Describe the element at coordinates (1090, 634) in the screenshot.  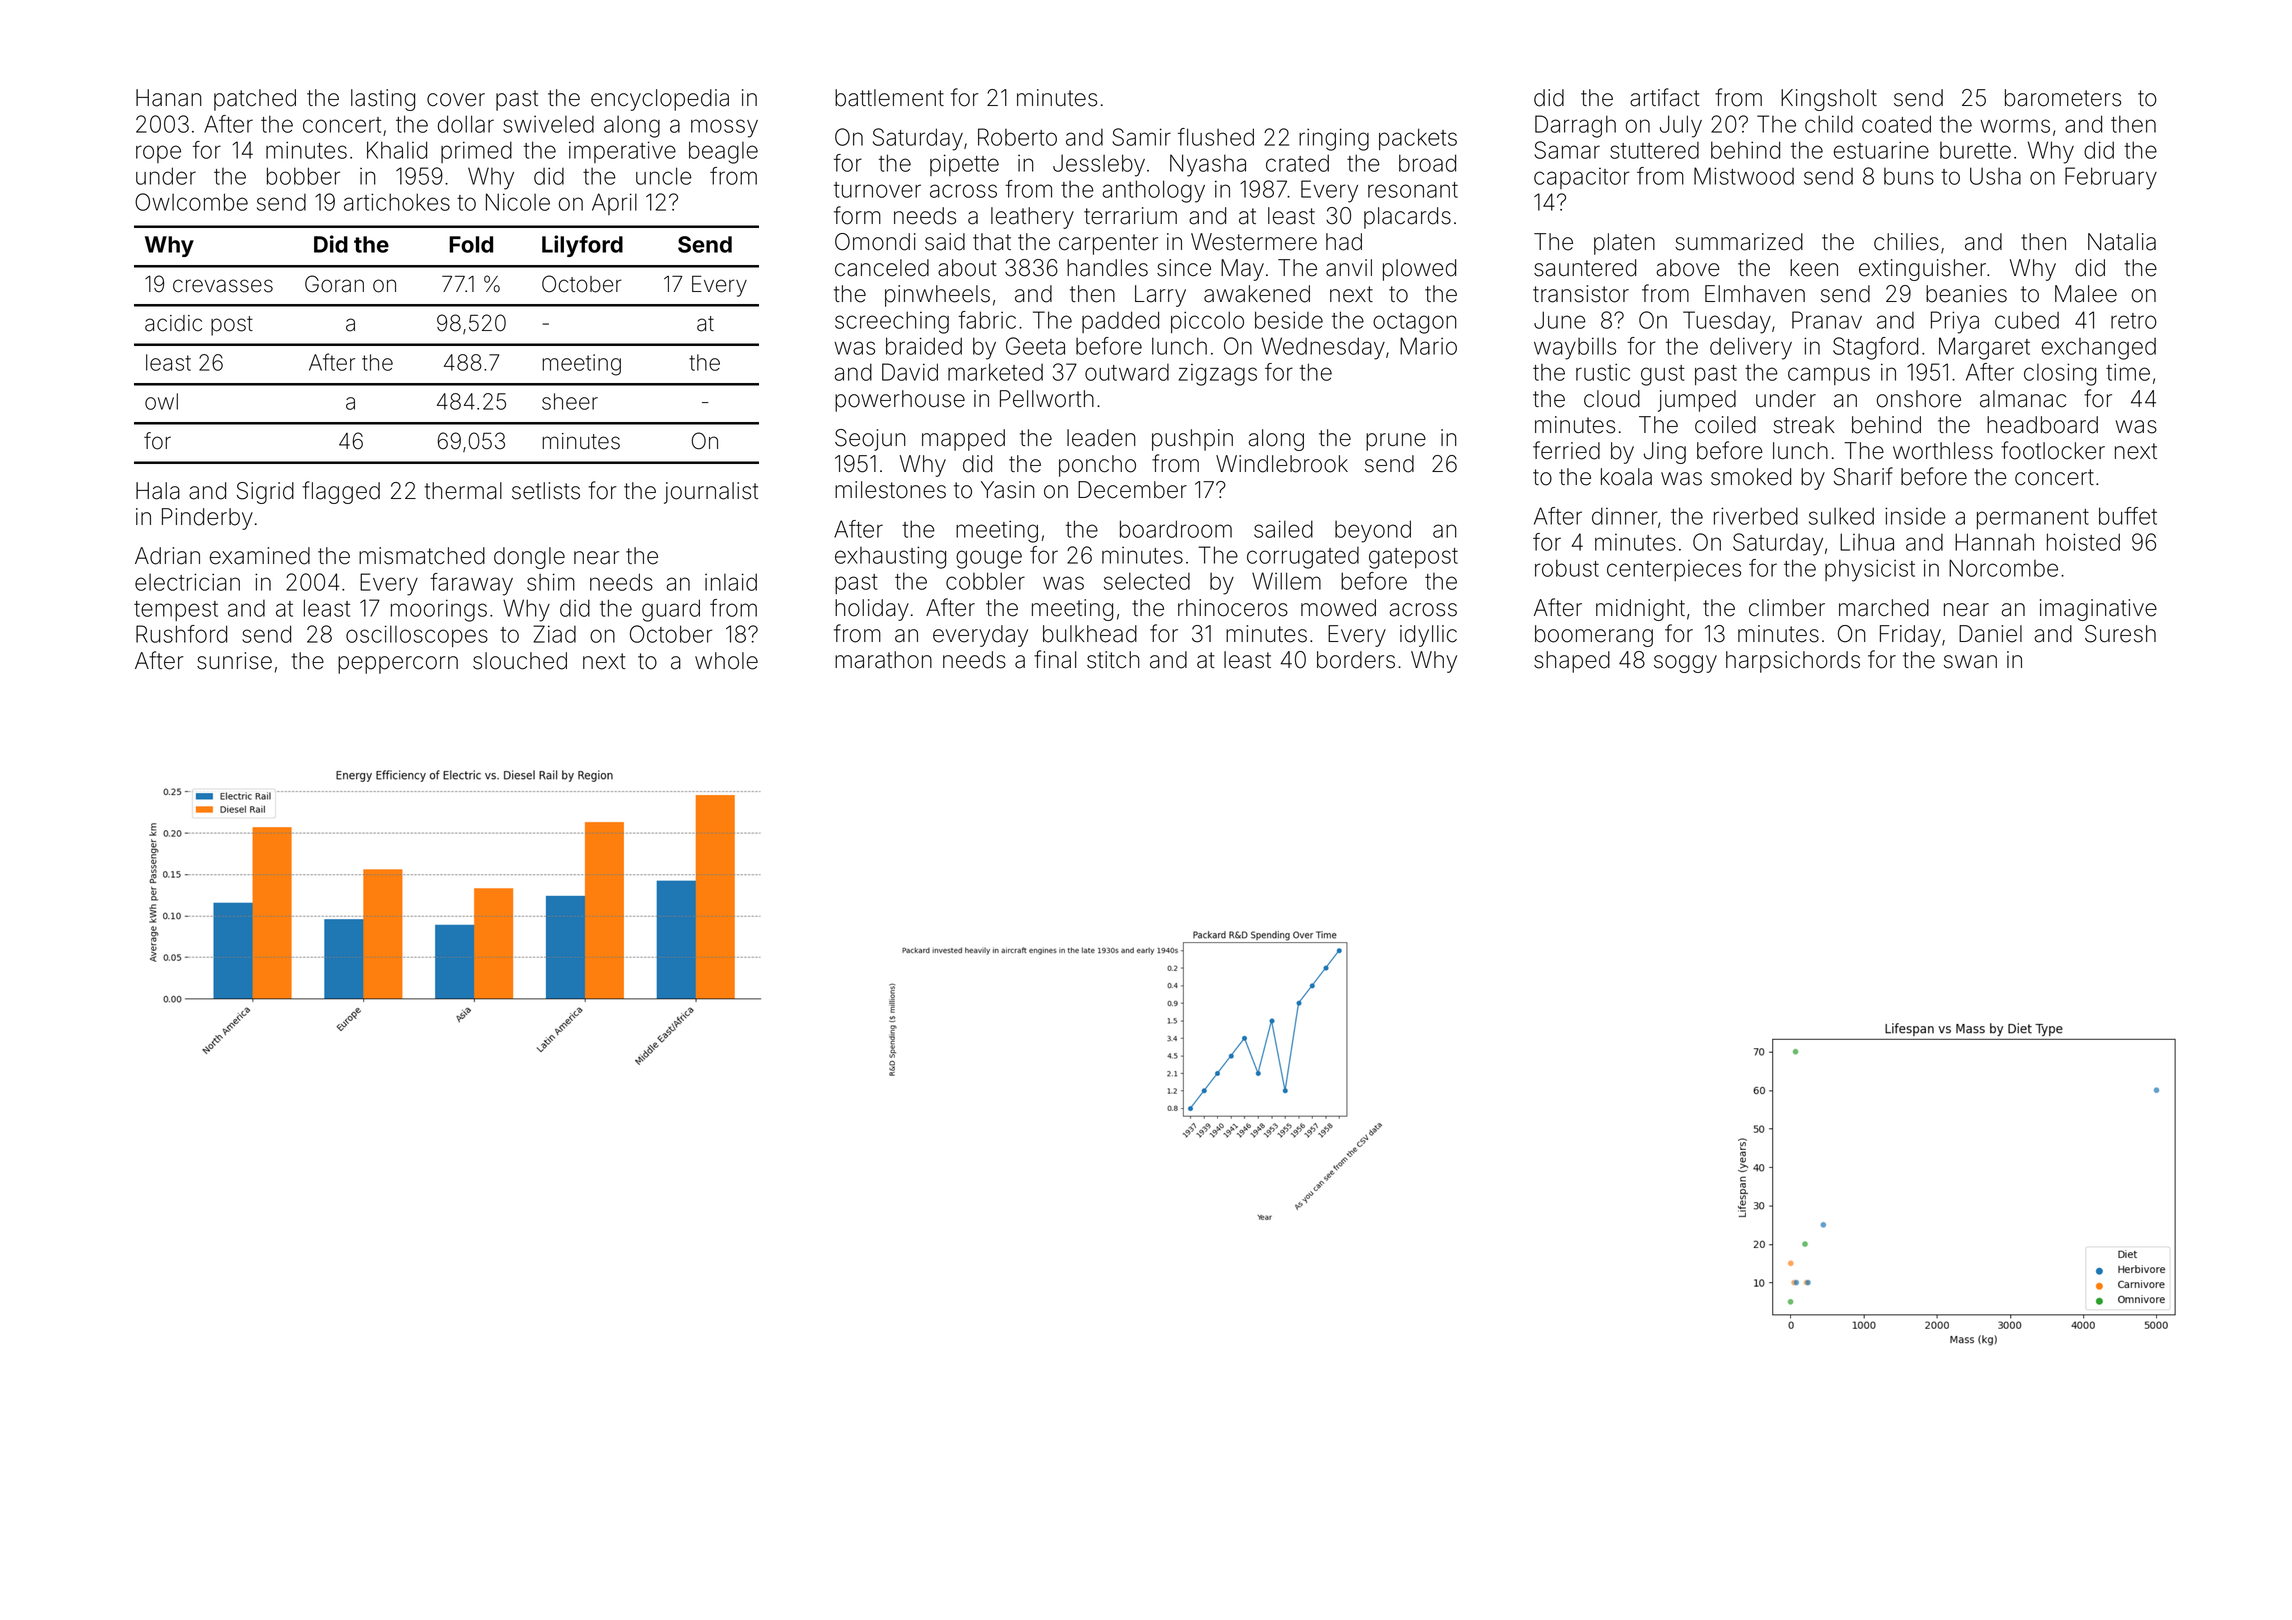
I see `bulkhead` at that location.
